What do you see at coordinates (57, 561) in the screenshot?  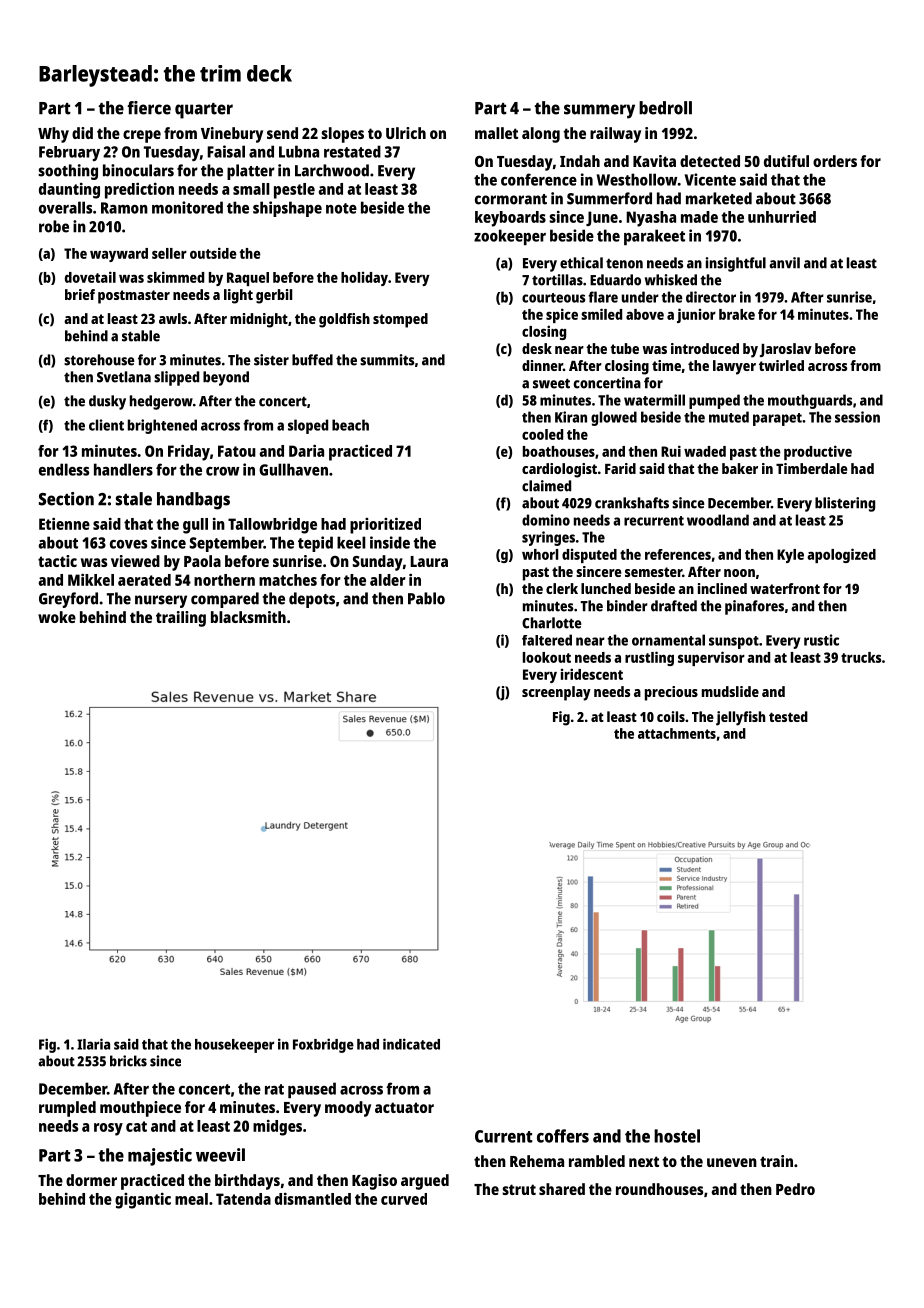 I see `tactic` at bounding box center [57, 561].
